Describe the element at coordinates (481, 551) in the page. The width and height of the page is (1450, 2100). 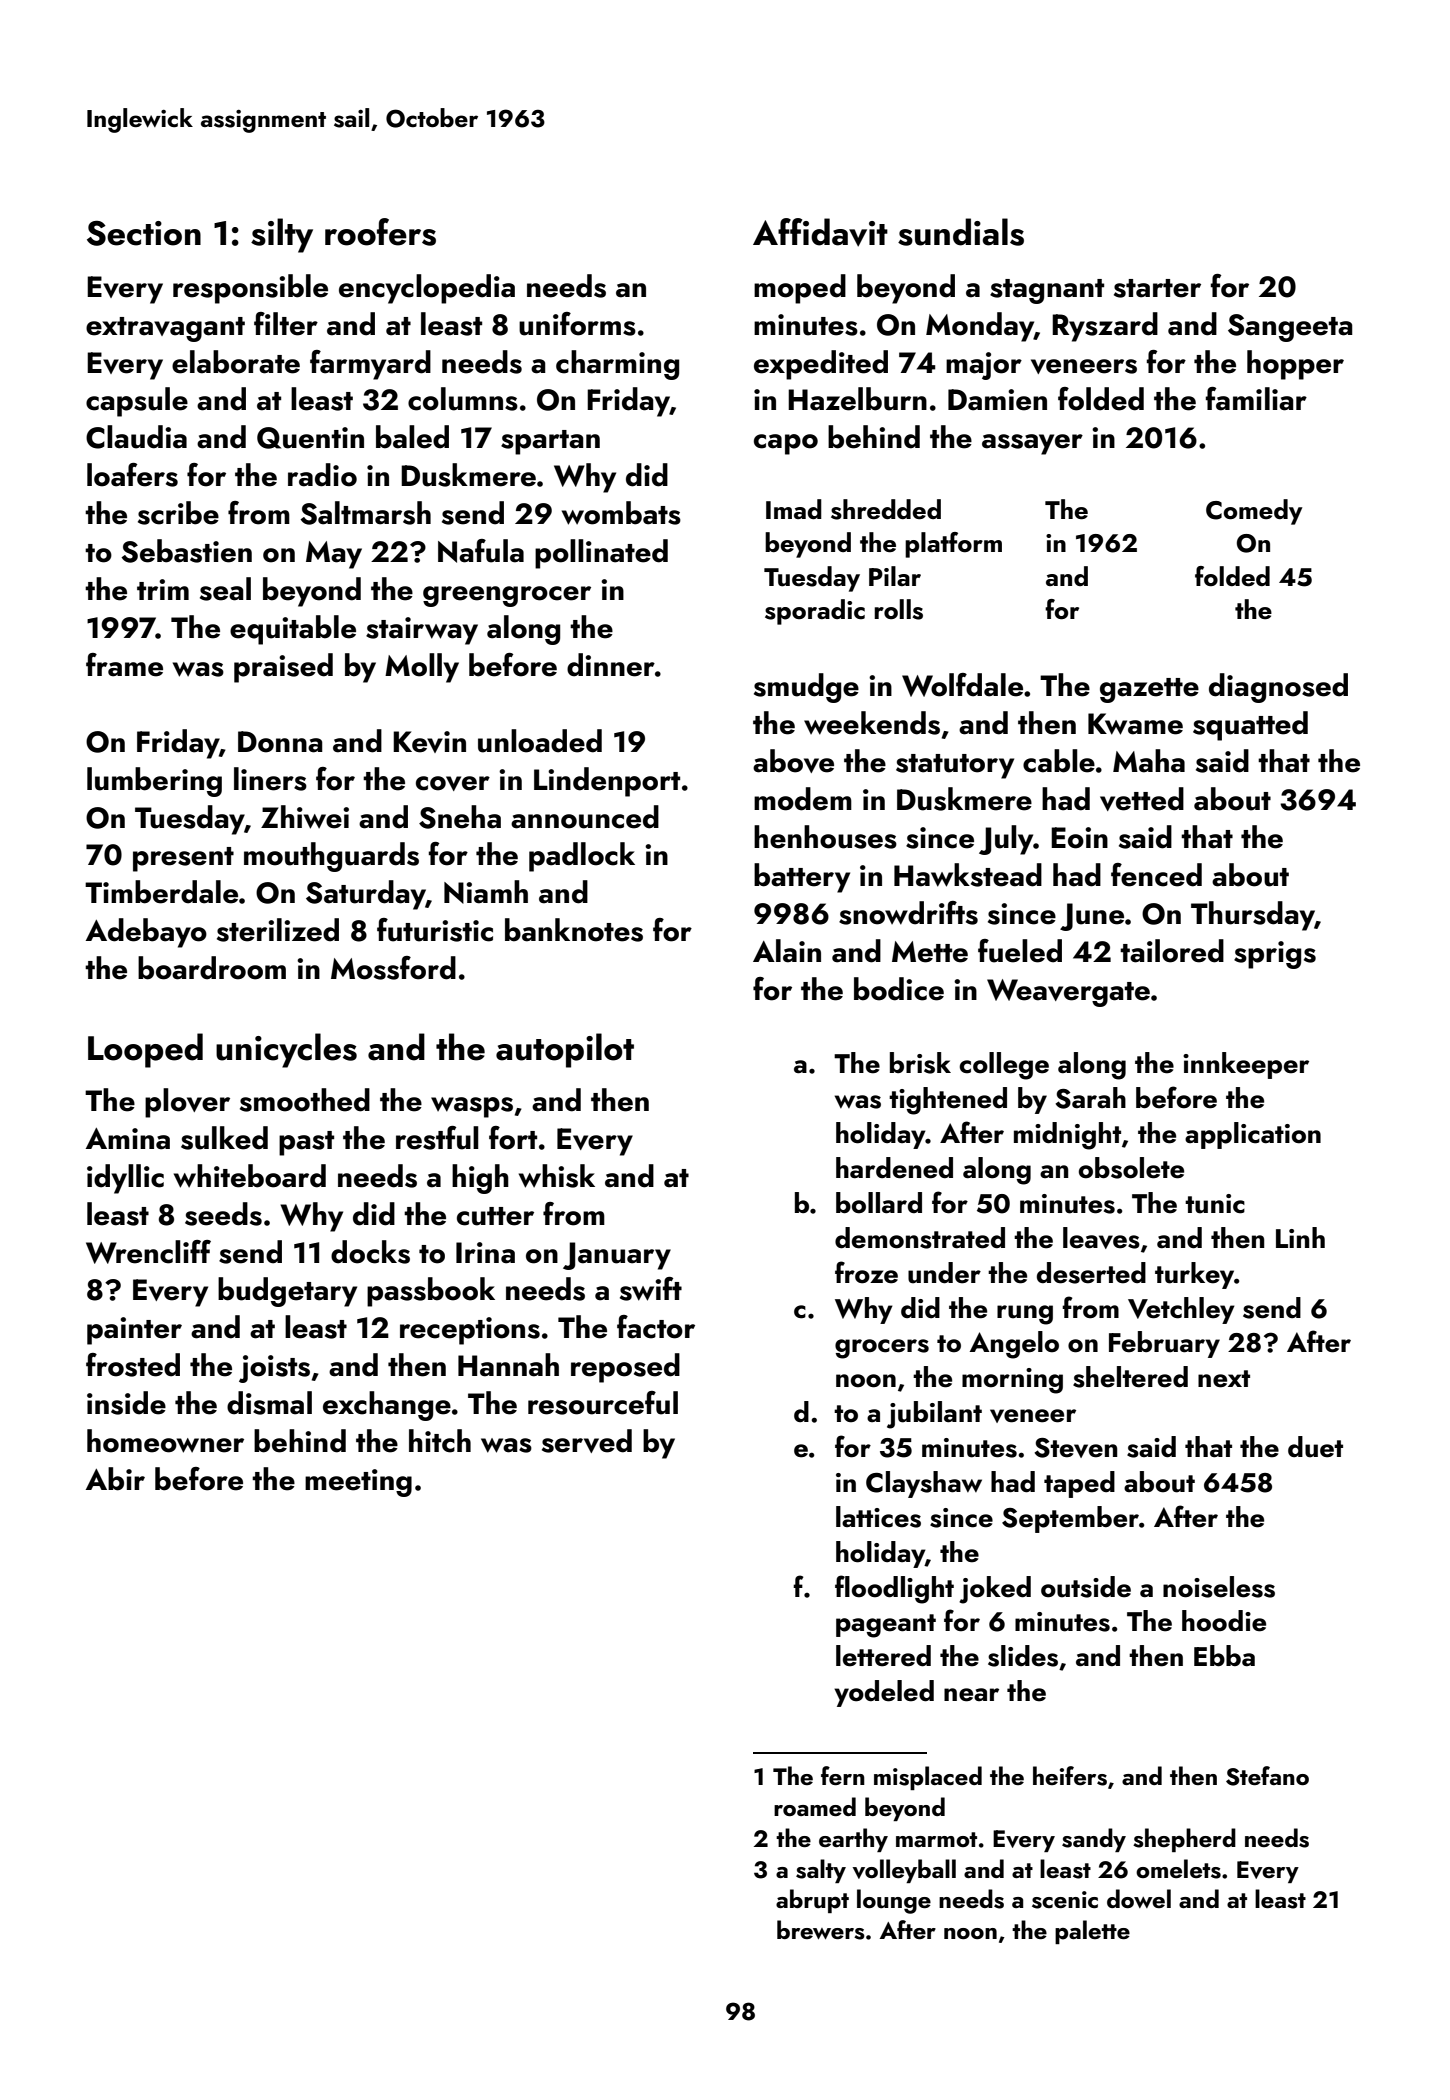
I see `Nafula` at that location.
